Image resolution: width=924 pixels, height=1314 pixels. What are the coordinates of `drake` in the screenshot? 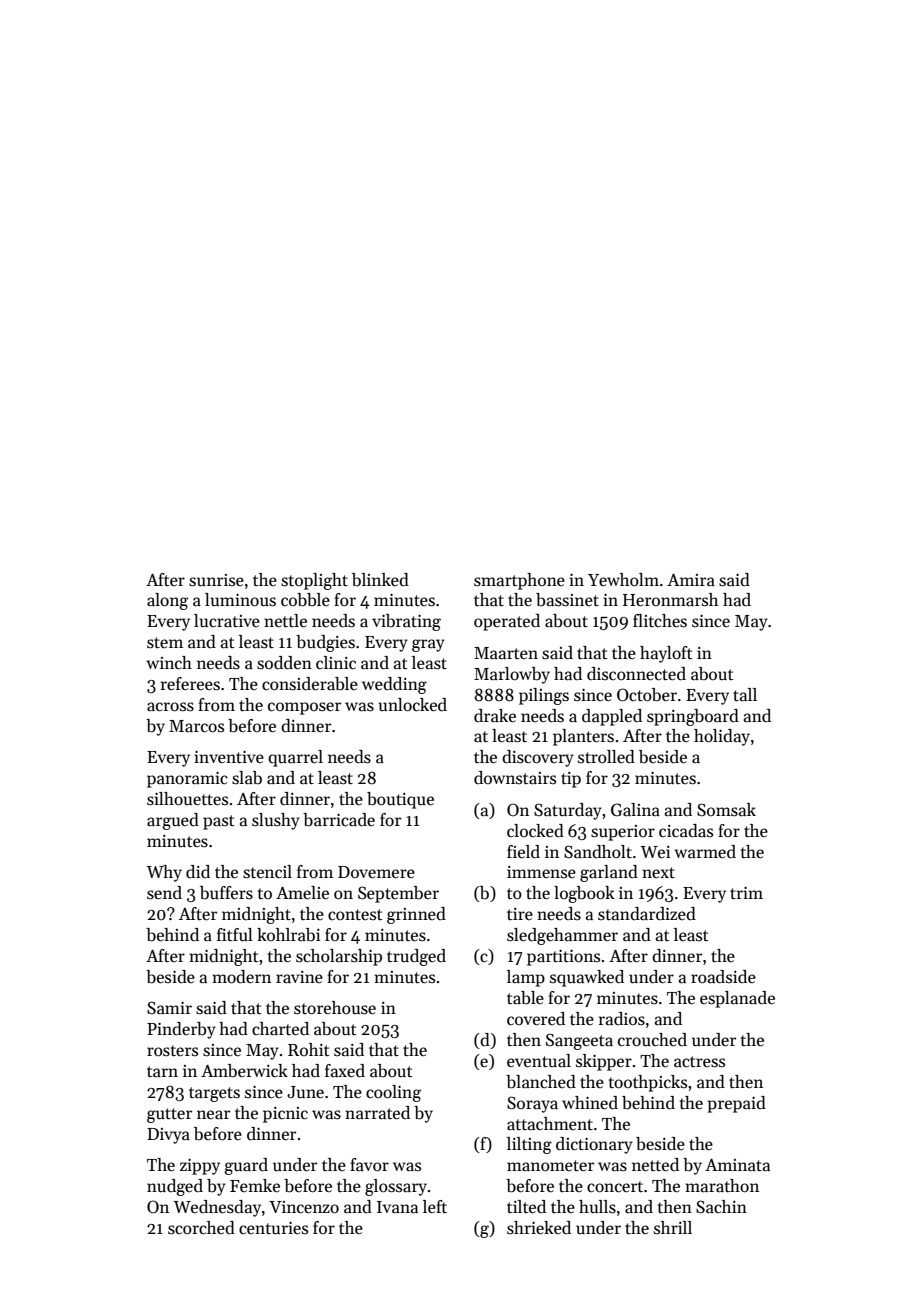 It's located at (495, 716).
